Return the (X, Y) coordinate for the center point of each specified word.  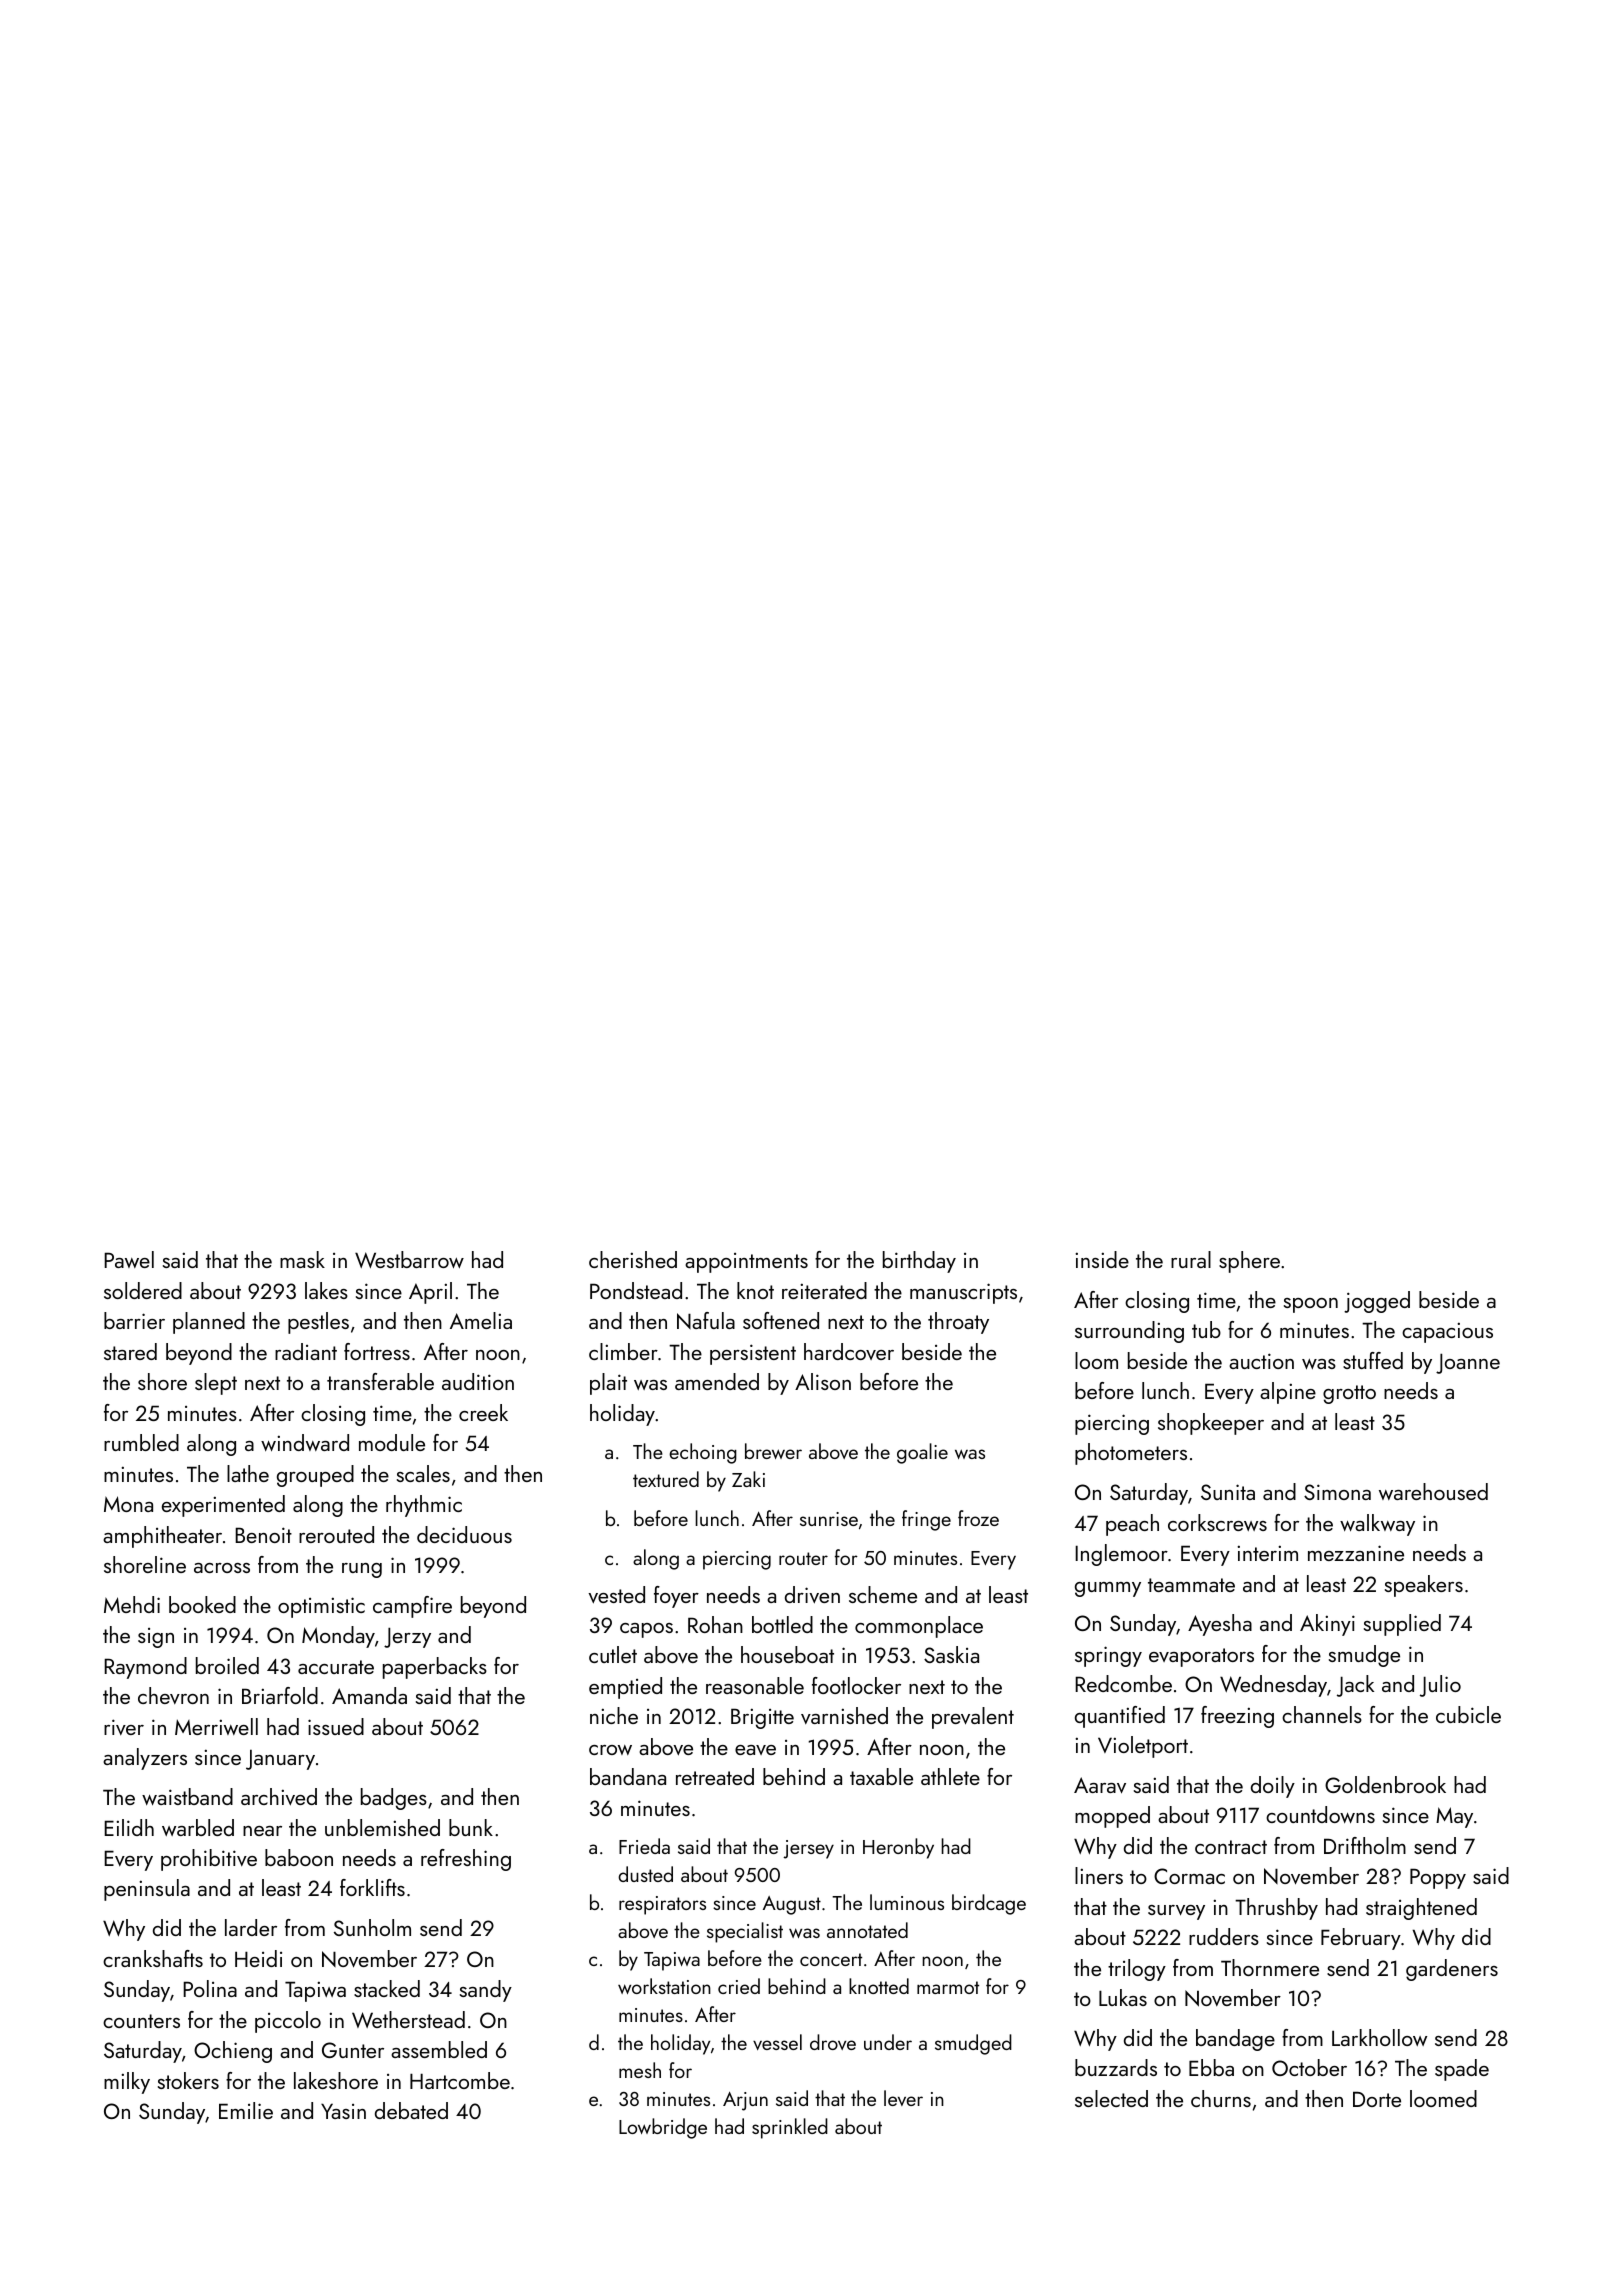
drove (833, 2042)
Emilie (246, 2110)
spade (1462, 2070)
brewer (773, 1451)
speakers (1424, 1586)
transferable (380, 1381)
